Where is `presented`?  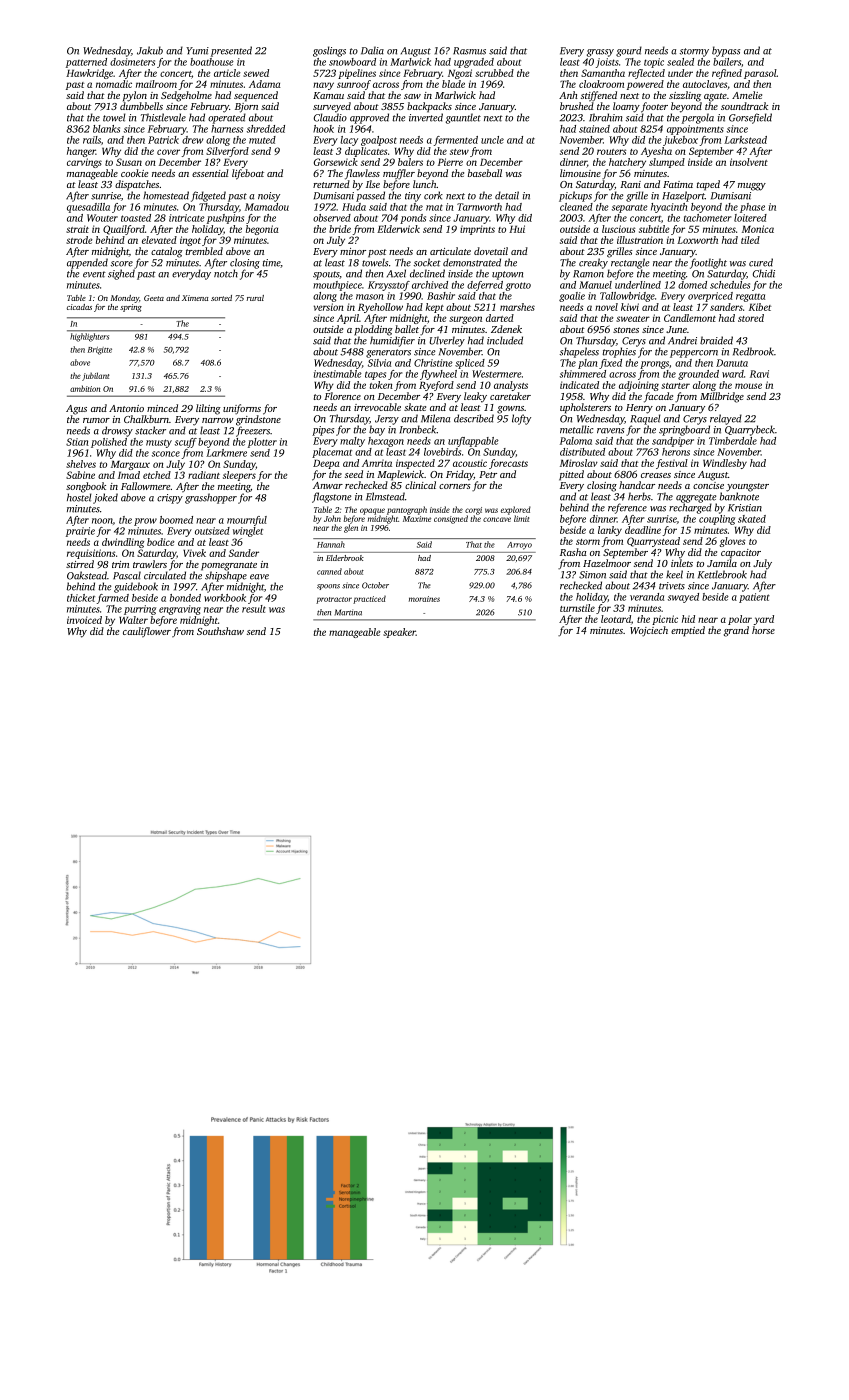
presented is located at coordinates (231, 51).
